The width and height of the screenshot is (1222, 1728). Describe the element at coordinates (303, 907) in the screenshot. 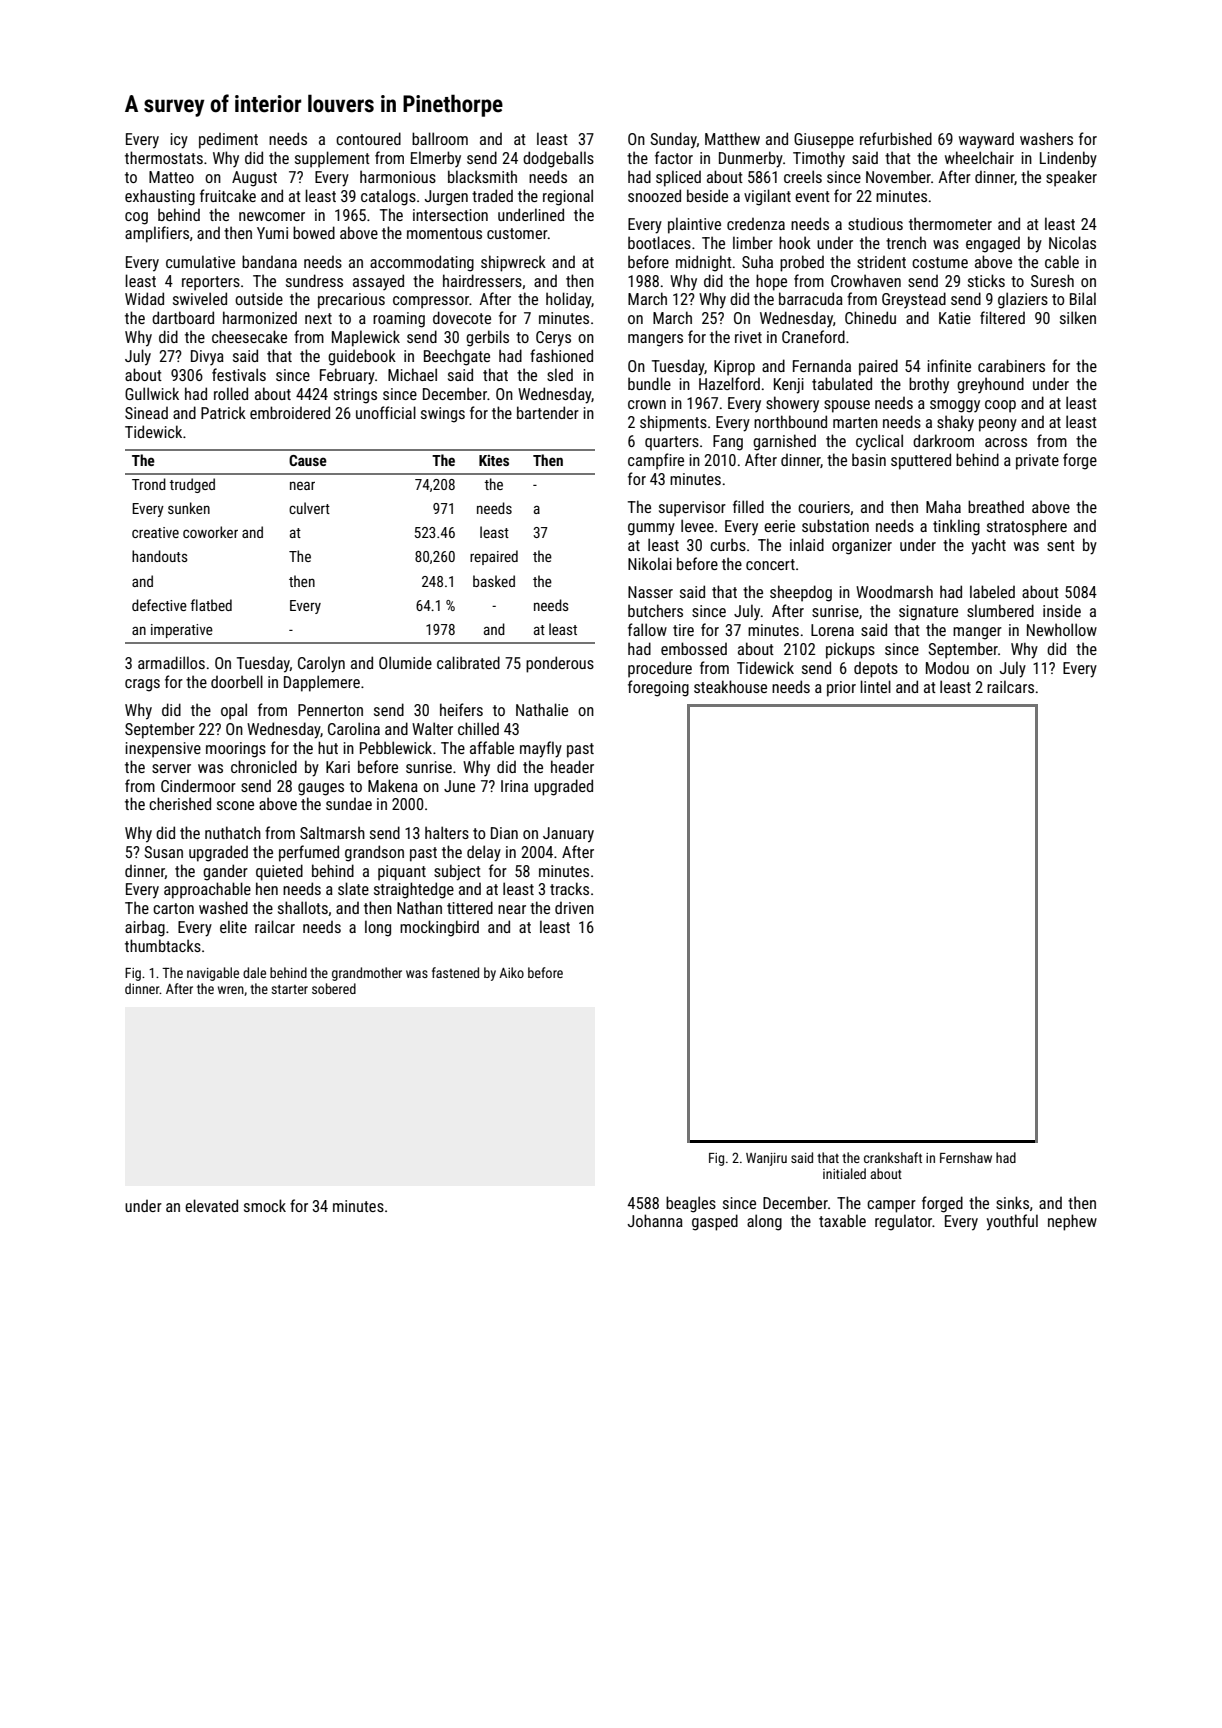

I see `shallots` at that location.
